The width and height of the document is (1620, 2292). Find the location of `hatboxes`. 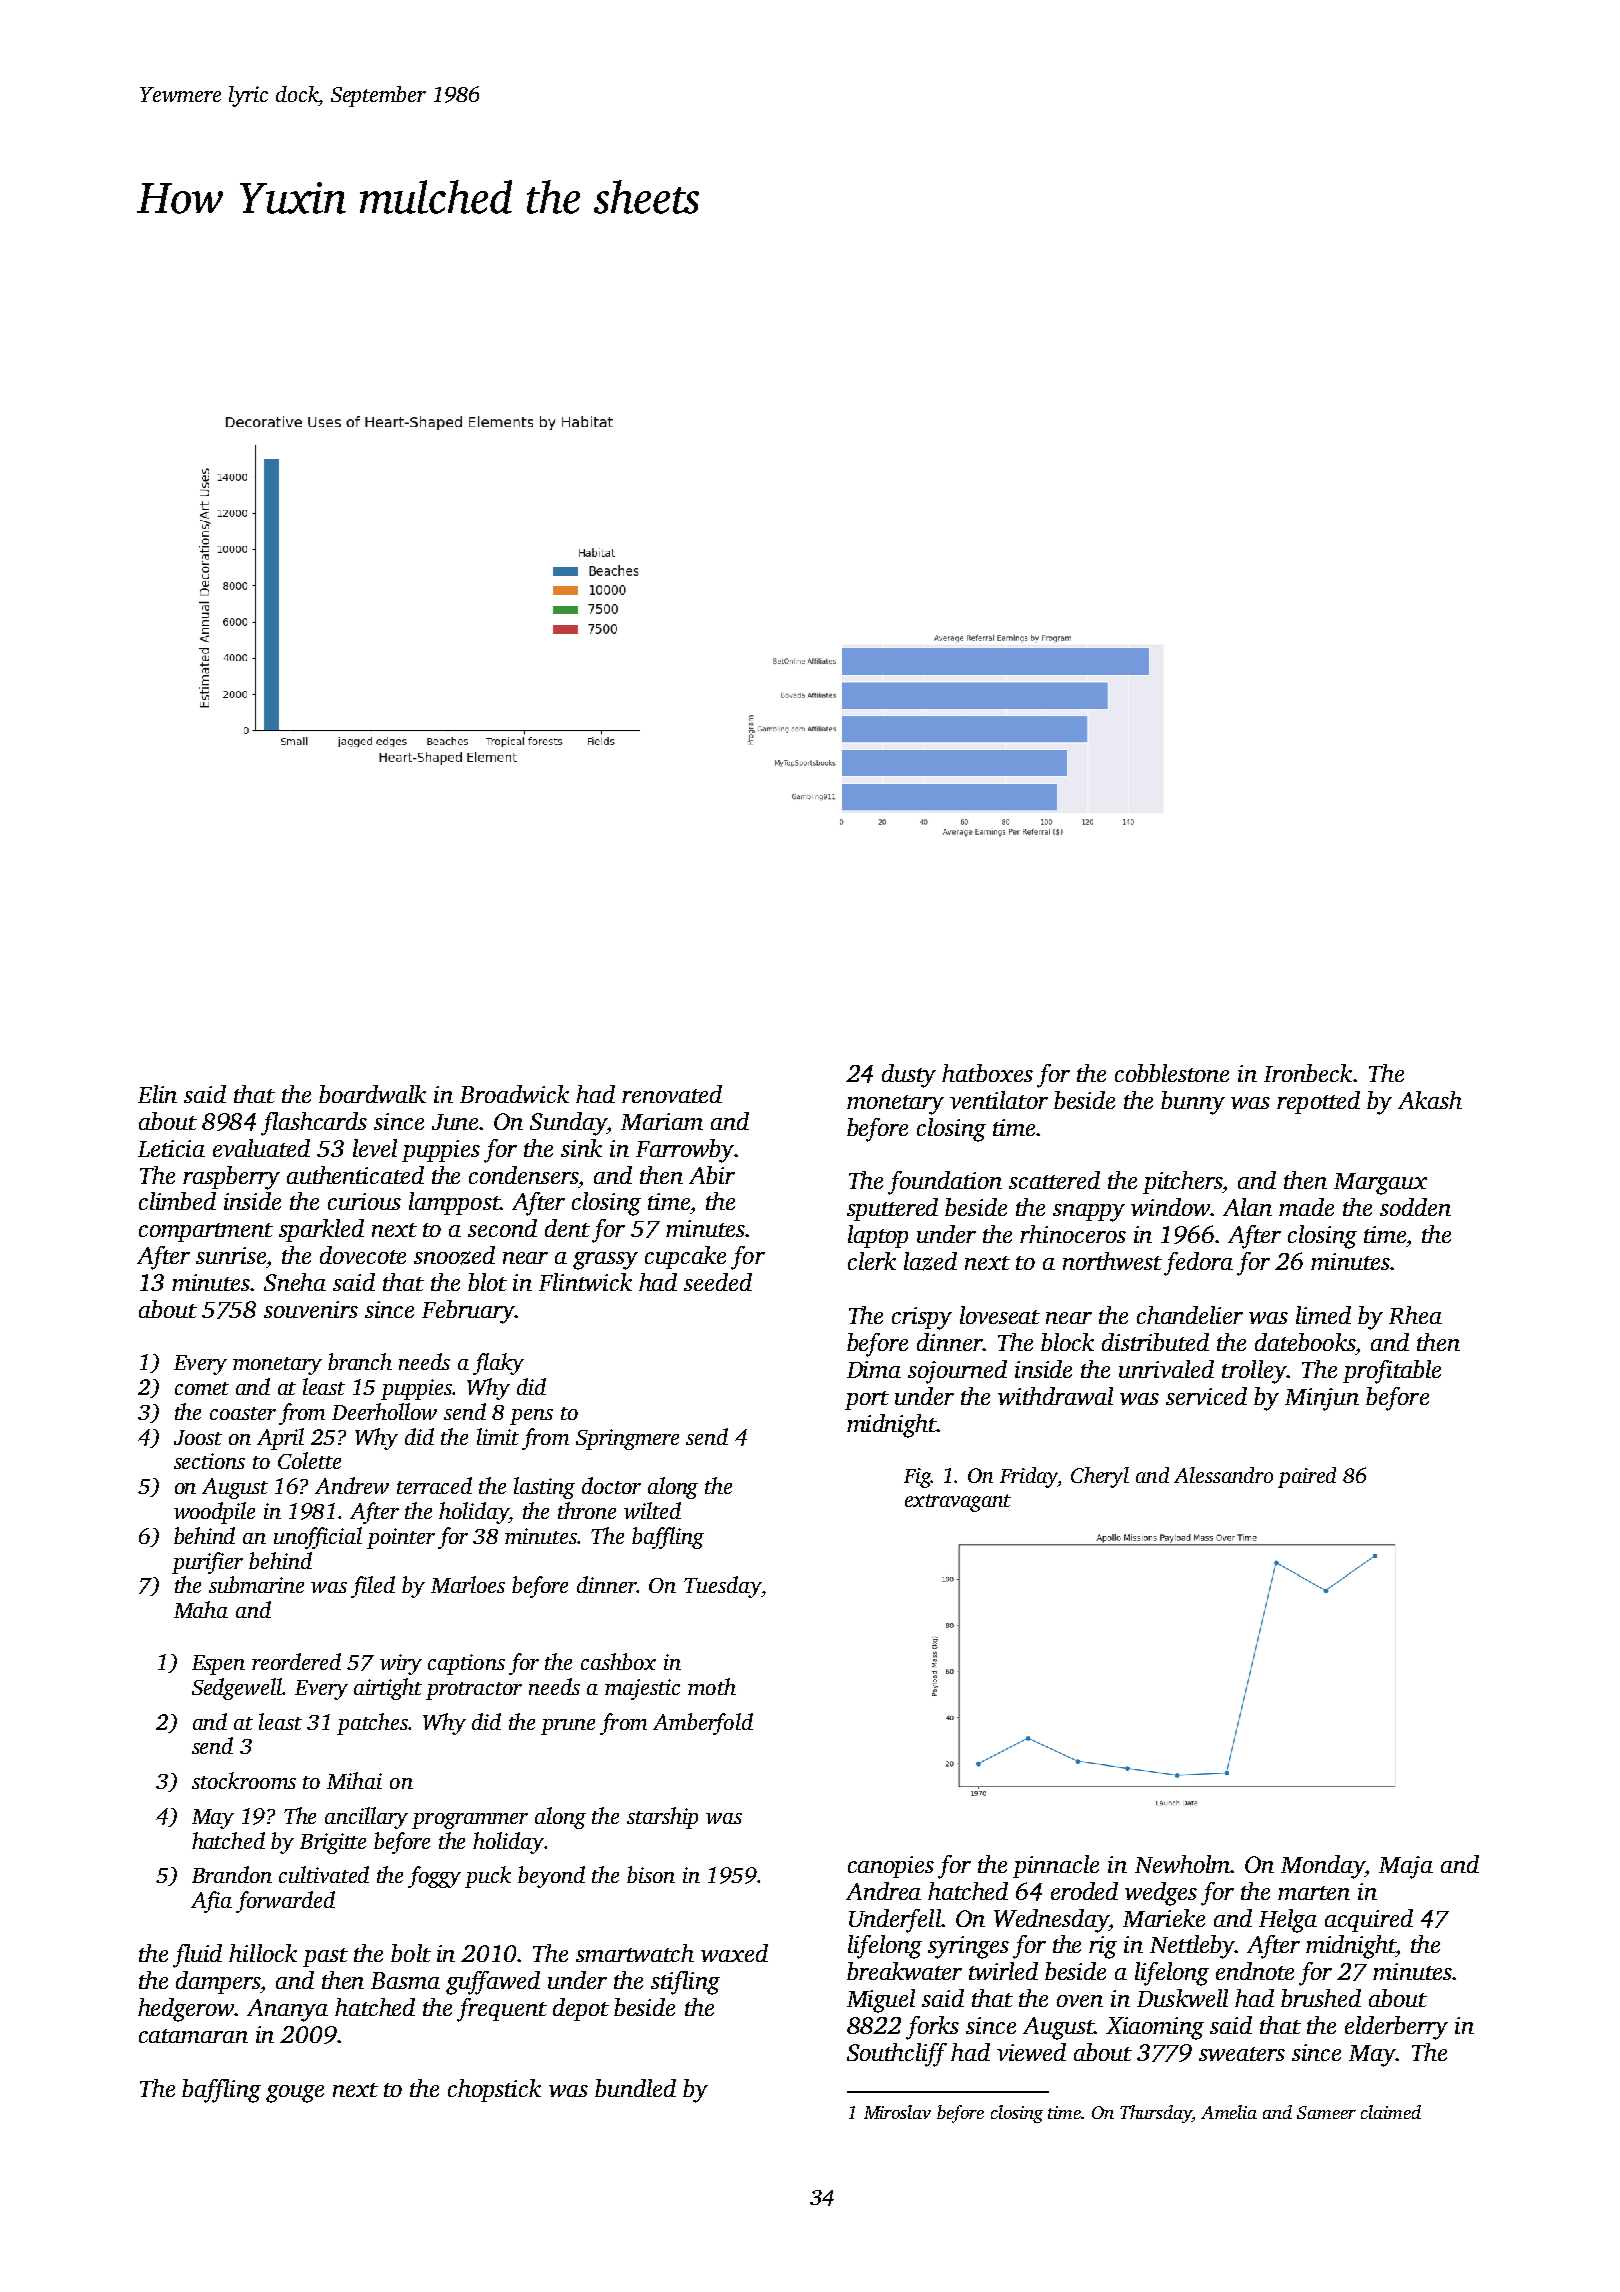

hatboxes is located at coordinates (987, 1073).
